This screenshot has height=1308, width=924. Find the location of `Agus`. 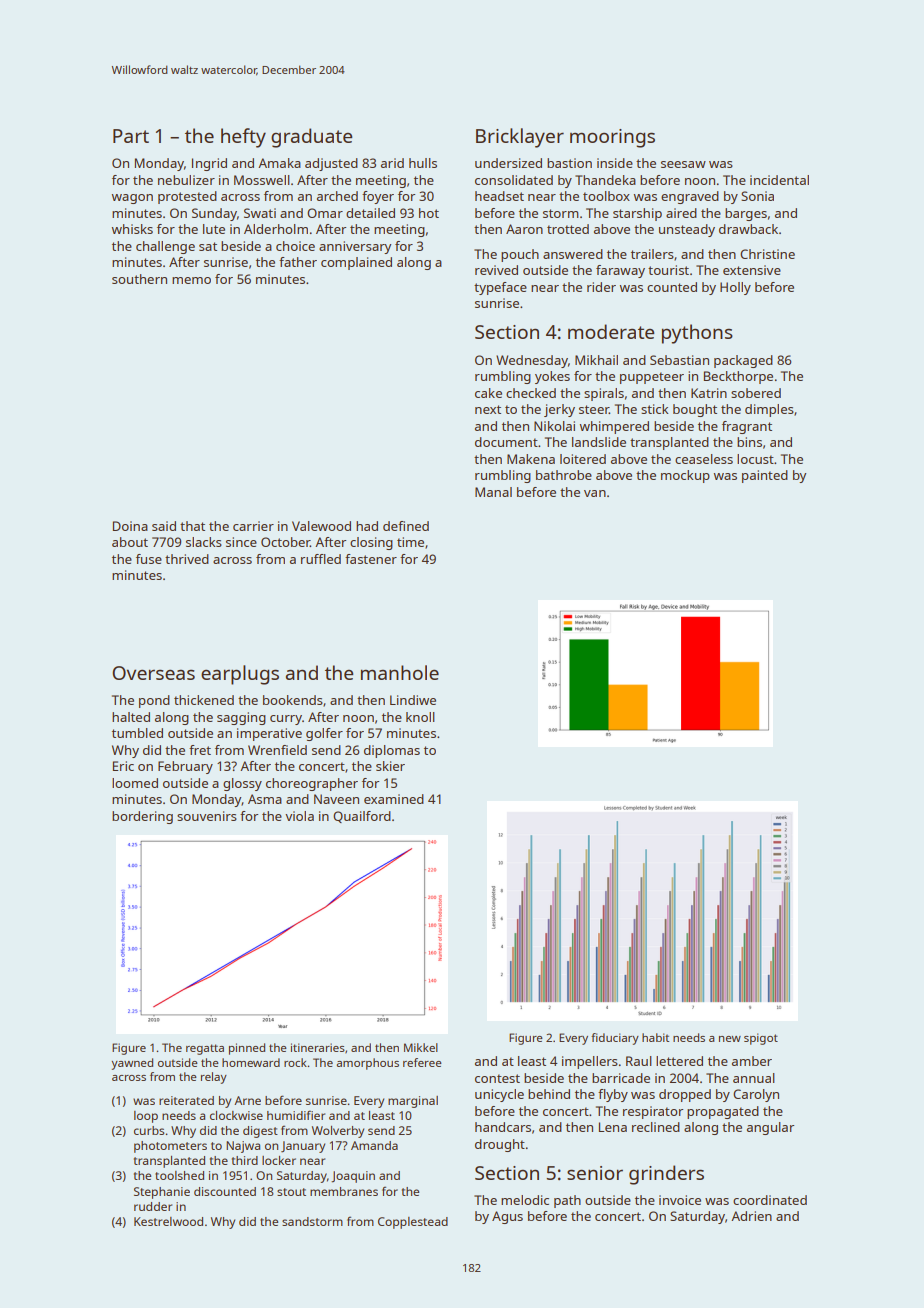

Agus is located at coordinates (507, 1217).
